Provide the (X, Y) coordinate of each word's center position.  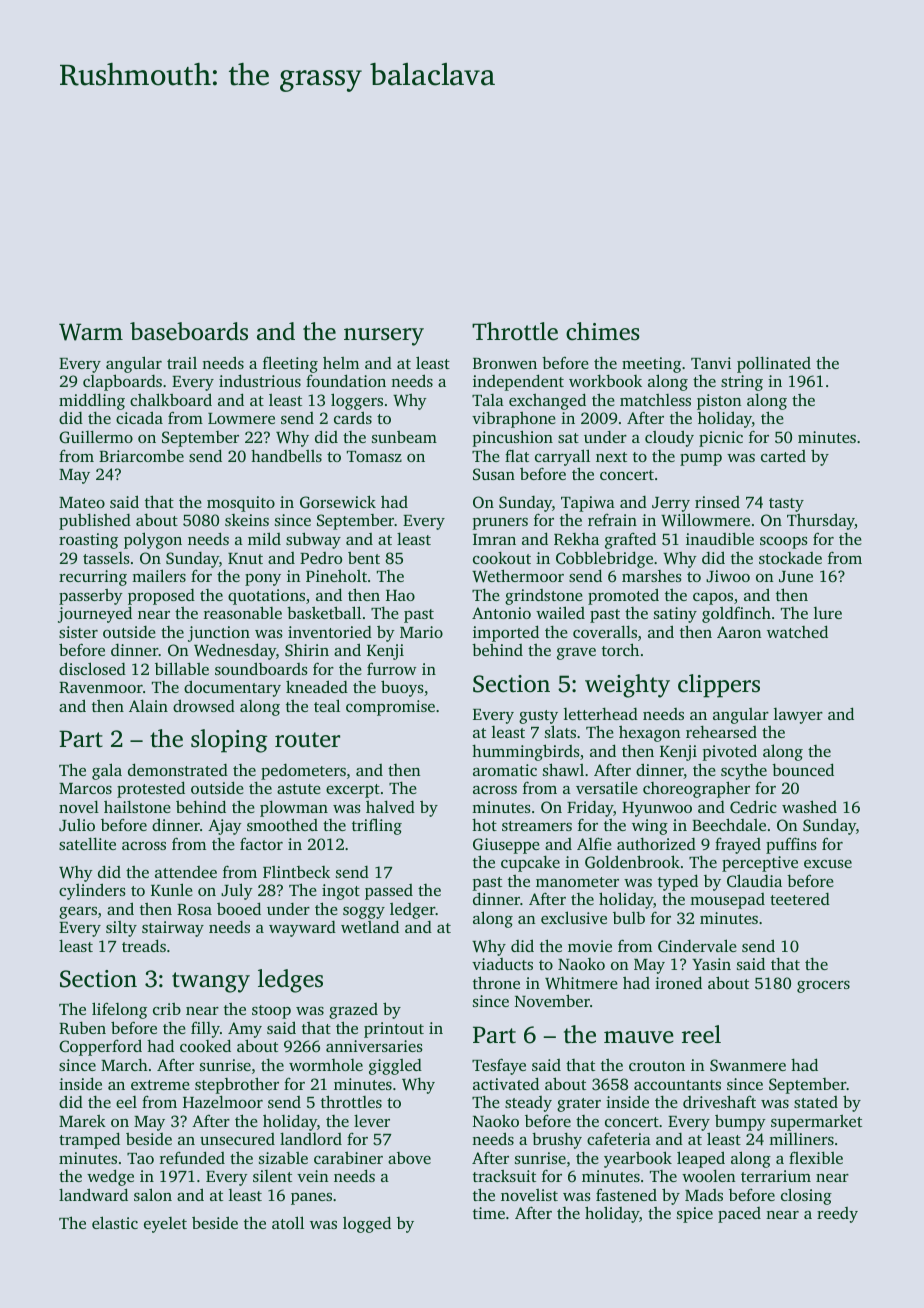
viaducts (502, 964)
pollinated (774, 364)
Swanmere (748, 1065)
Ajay (225, 827)
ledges (290, 981)
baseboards (189, 331)
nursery (384, 337)
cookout (502, 557)
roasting (88, 541)
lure (828, 613)
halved (390, 806)
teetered (800, 899)
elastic (115, 1222)
